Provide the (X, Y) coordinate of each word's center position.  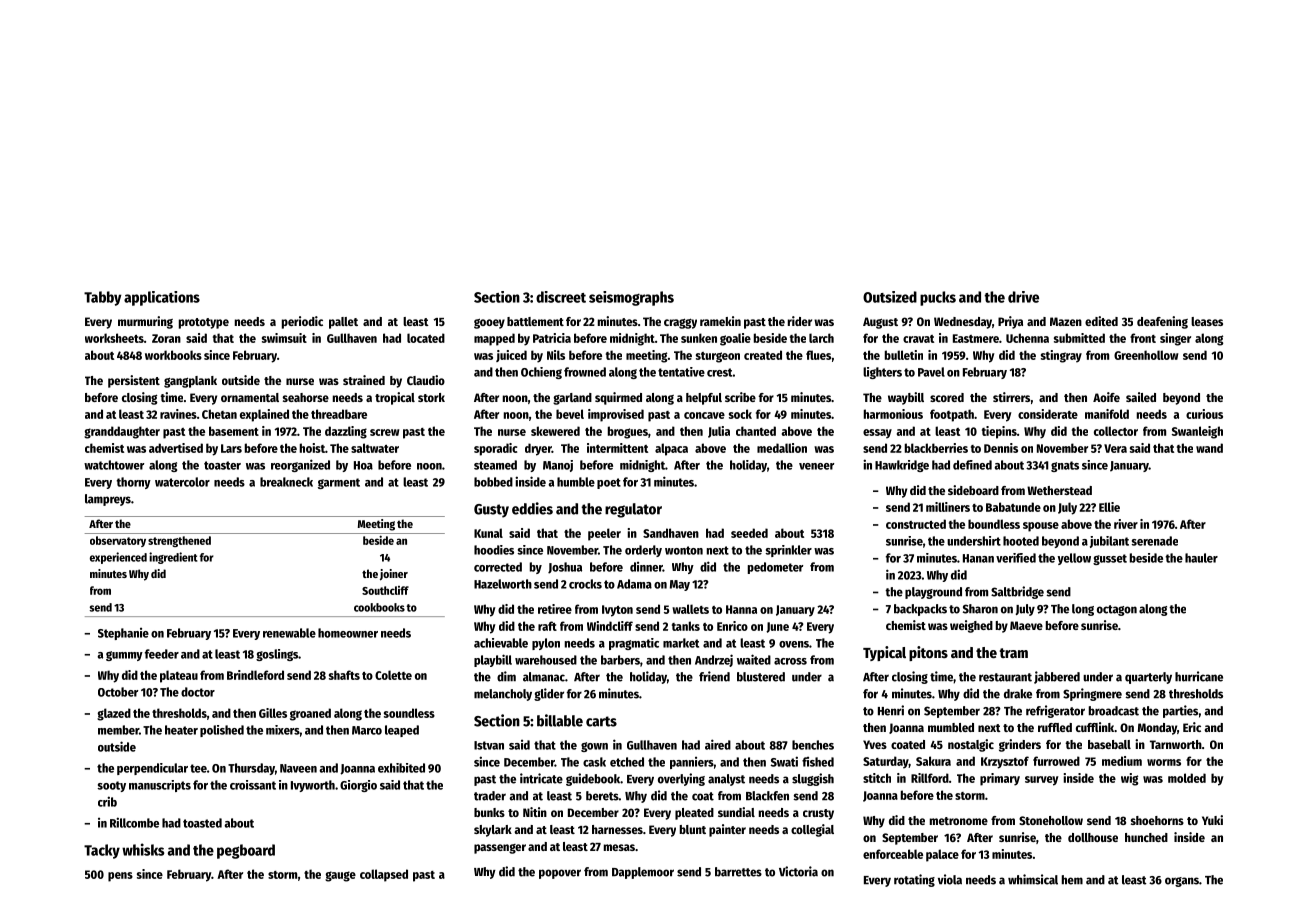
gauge (340, 876)
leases (1207, 321)
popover (560, 874)
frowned (585, 372)
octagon (1117, 610)
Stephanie (123, 634)
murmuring (145, 322)
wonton (684, 550)
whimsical (1033, 879)
